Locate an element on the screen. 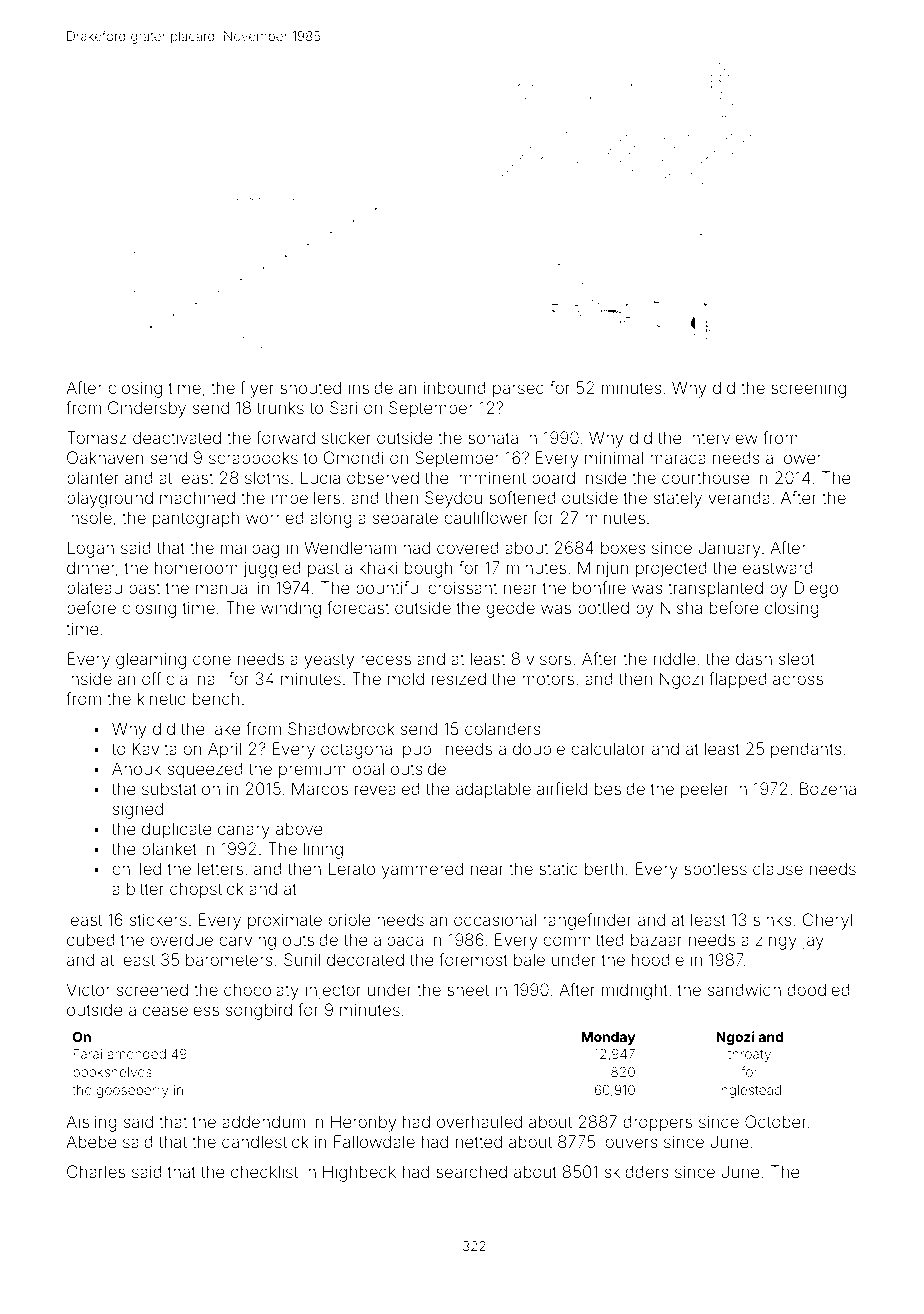 Image resolution: width=924 pixels, height=1314 pixels. mold is located at coordinates (406, 678).
